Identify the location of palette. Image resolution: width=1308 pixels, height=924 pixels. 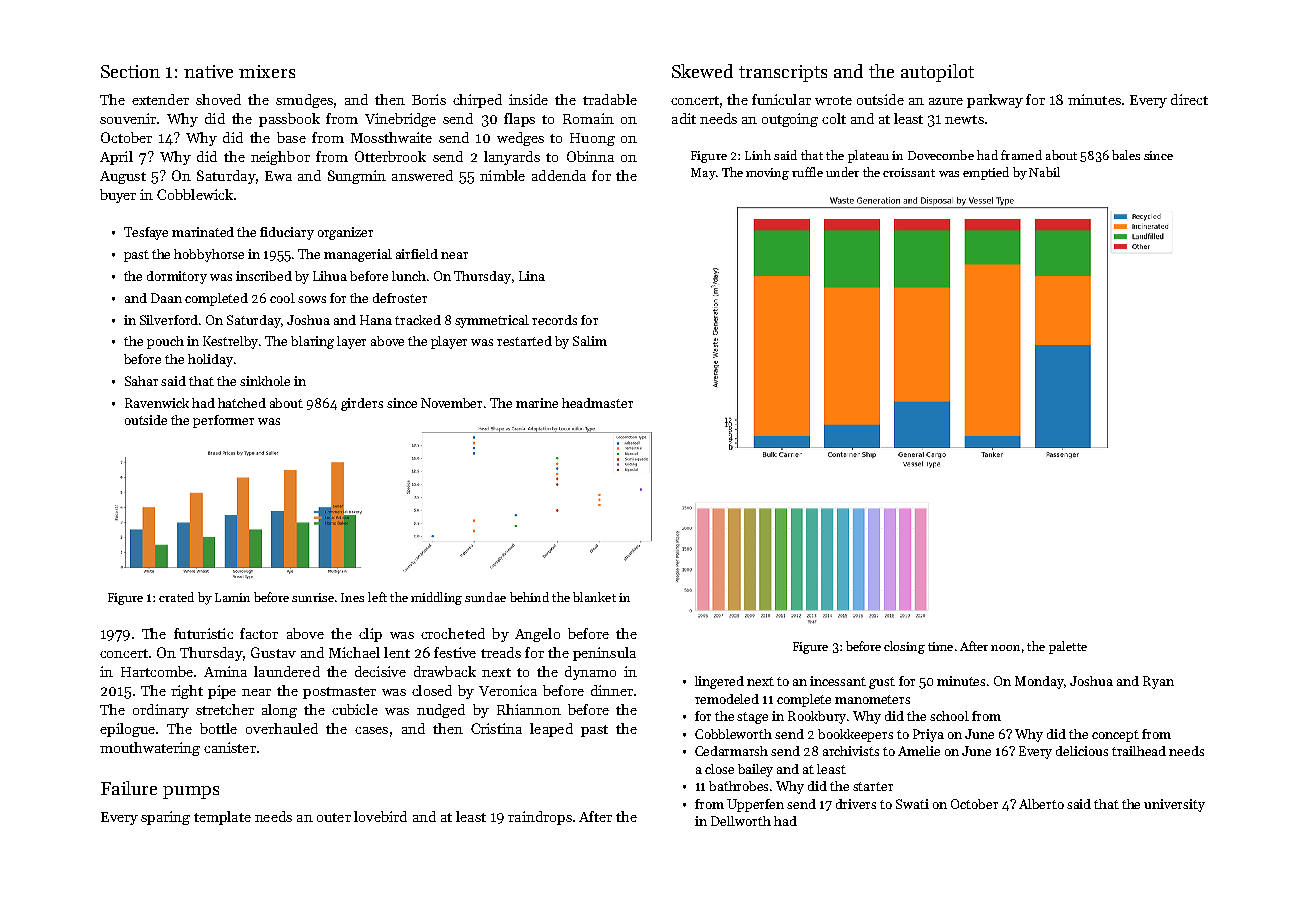
(1068, 647).
